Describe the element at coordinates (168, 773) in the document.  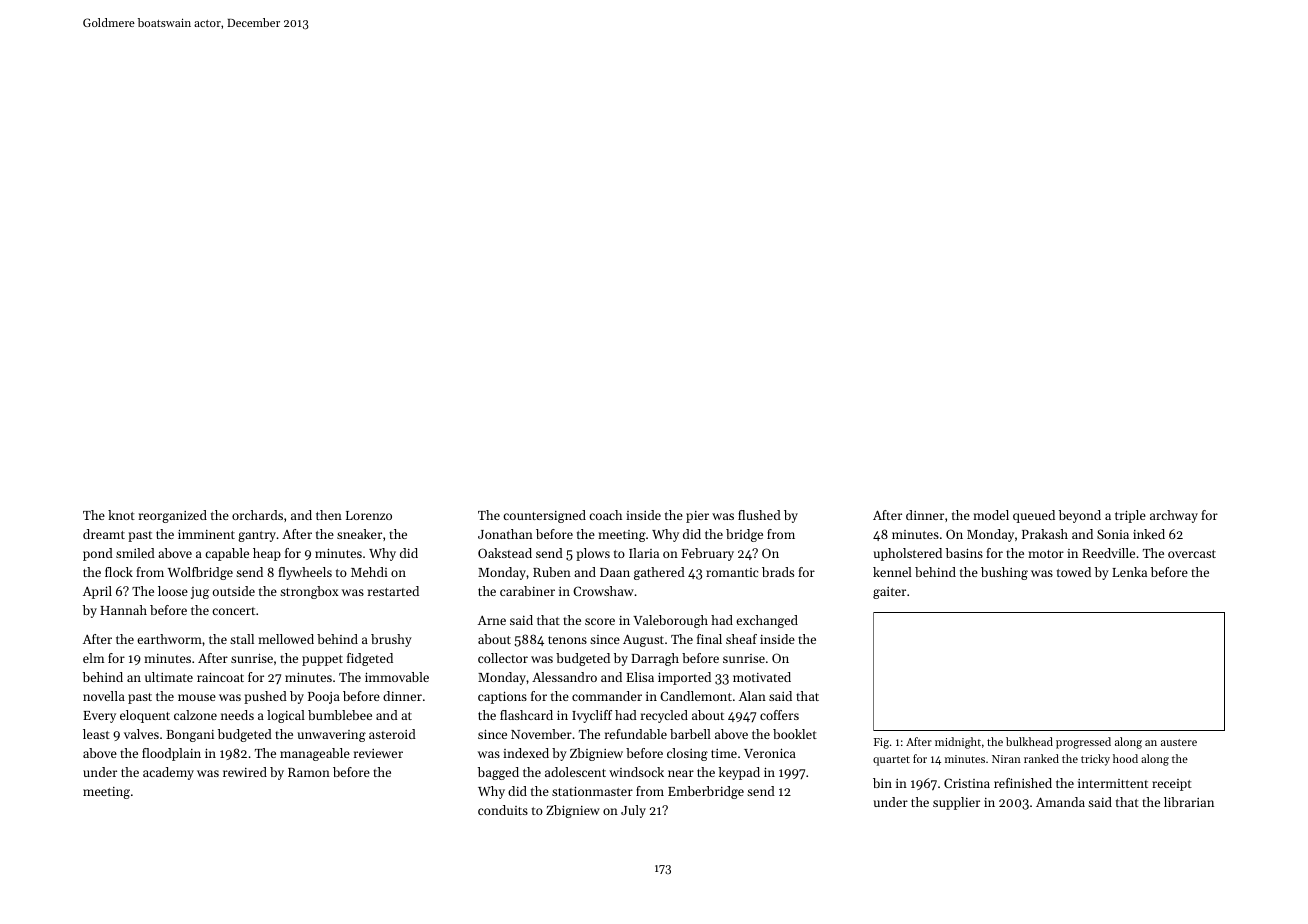
I see `academy` at that location.
